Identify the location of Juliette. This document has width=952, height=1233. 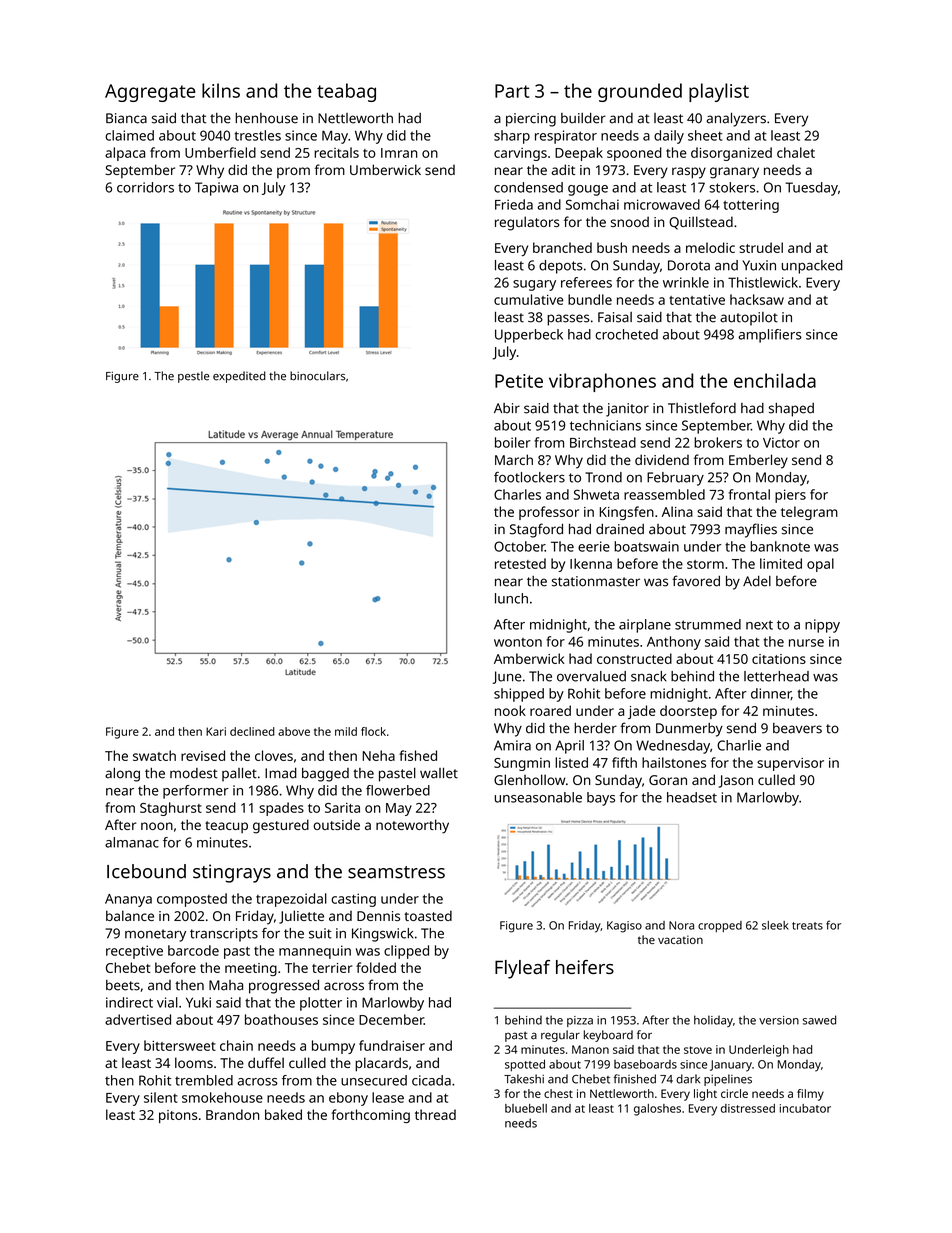
(301, 917).
